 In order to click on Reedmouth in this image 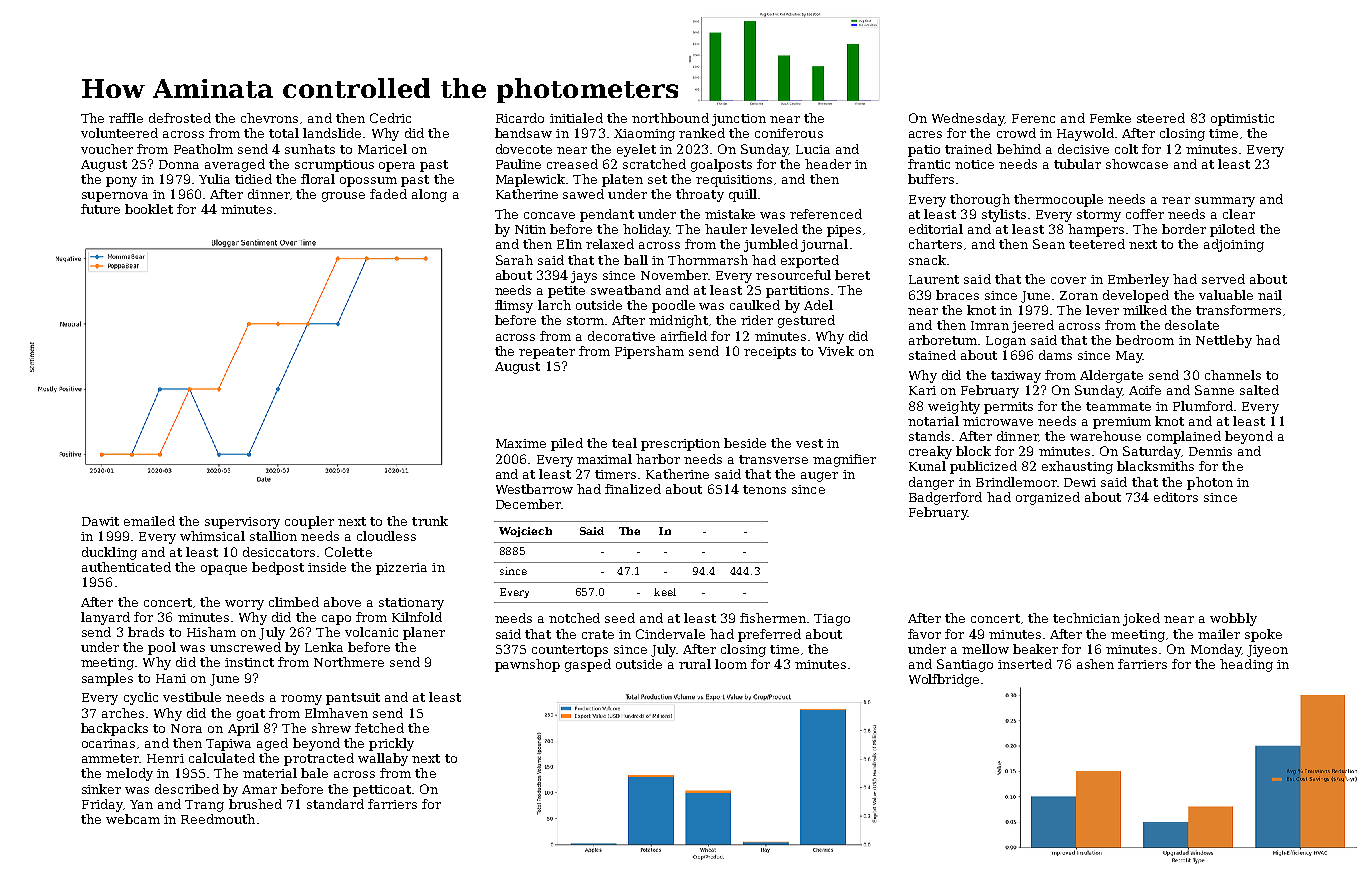, I will do `click(218, 819)`.
